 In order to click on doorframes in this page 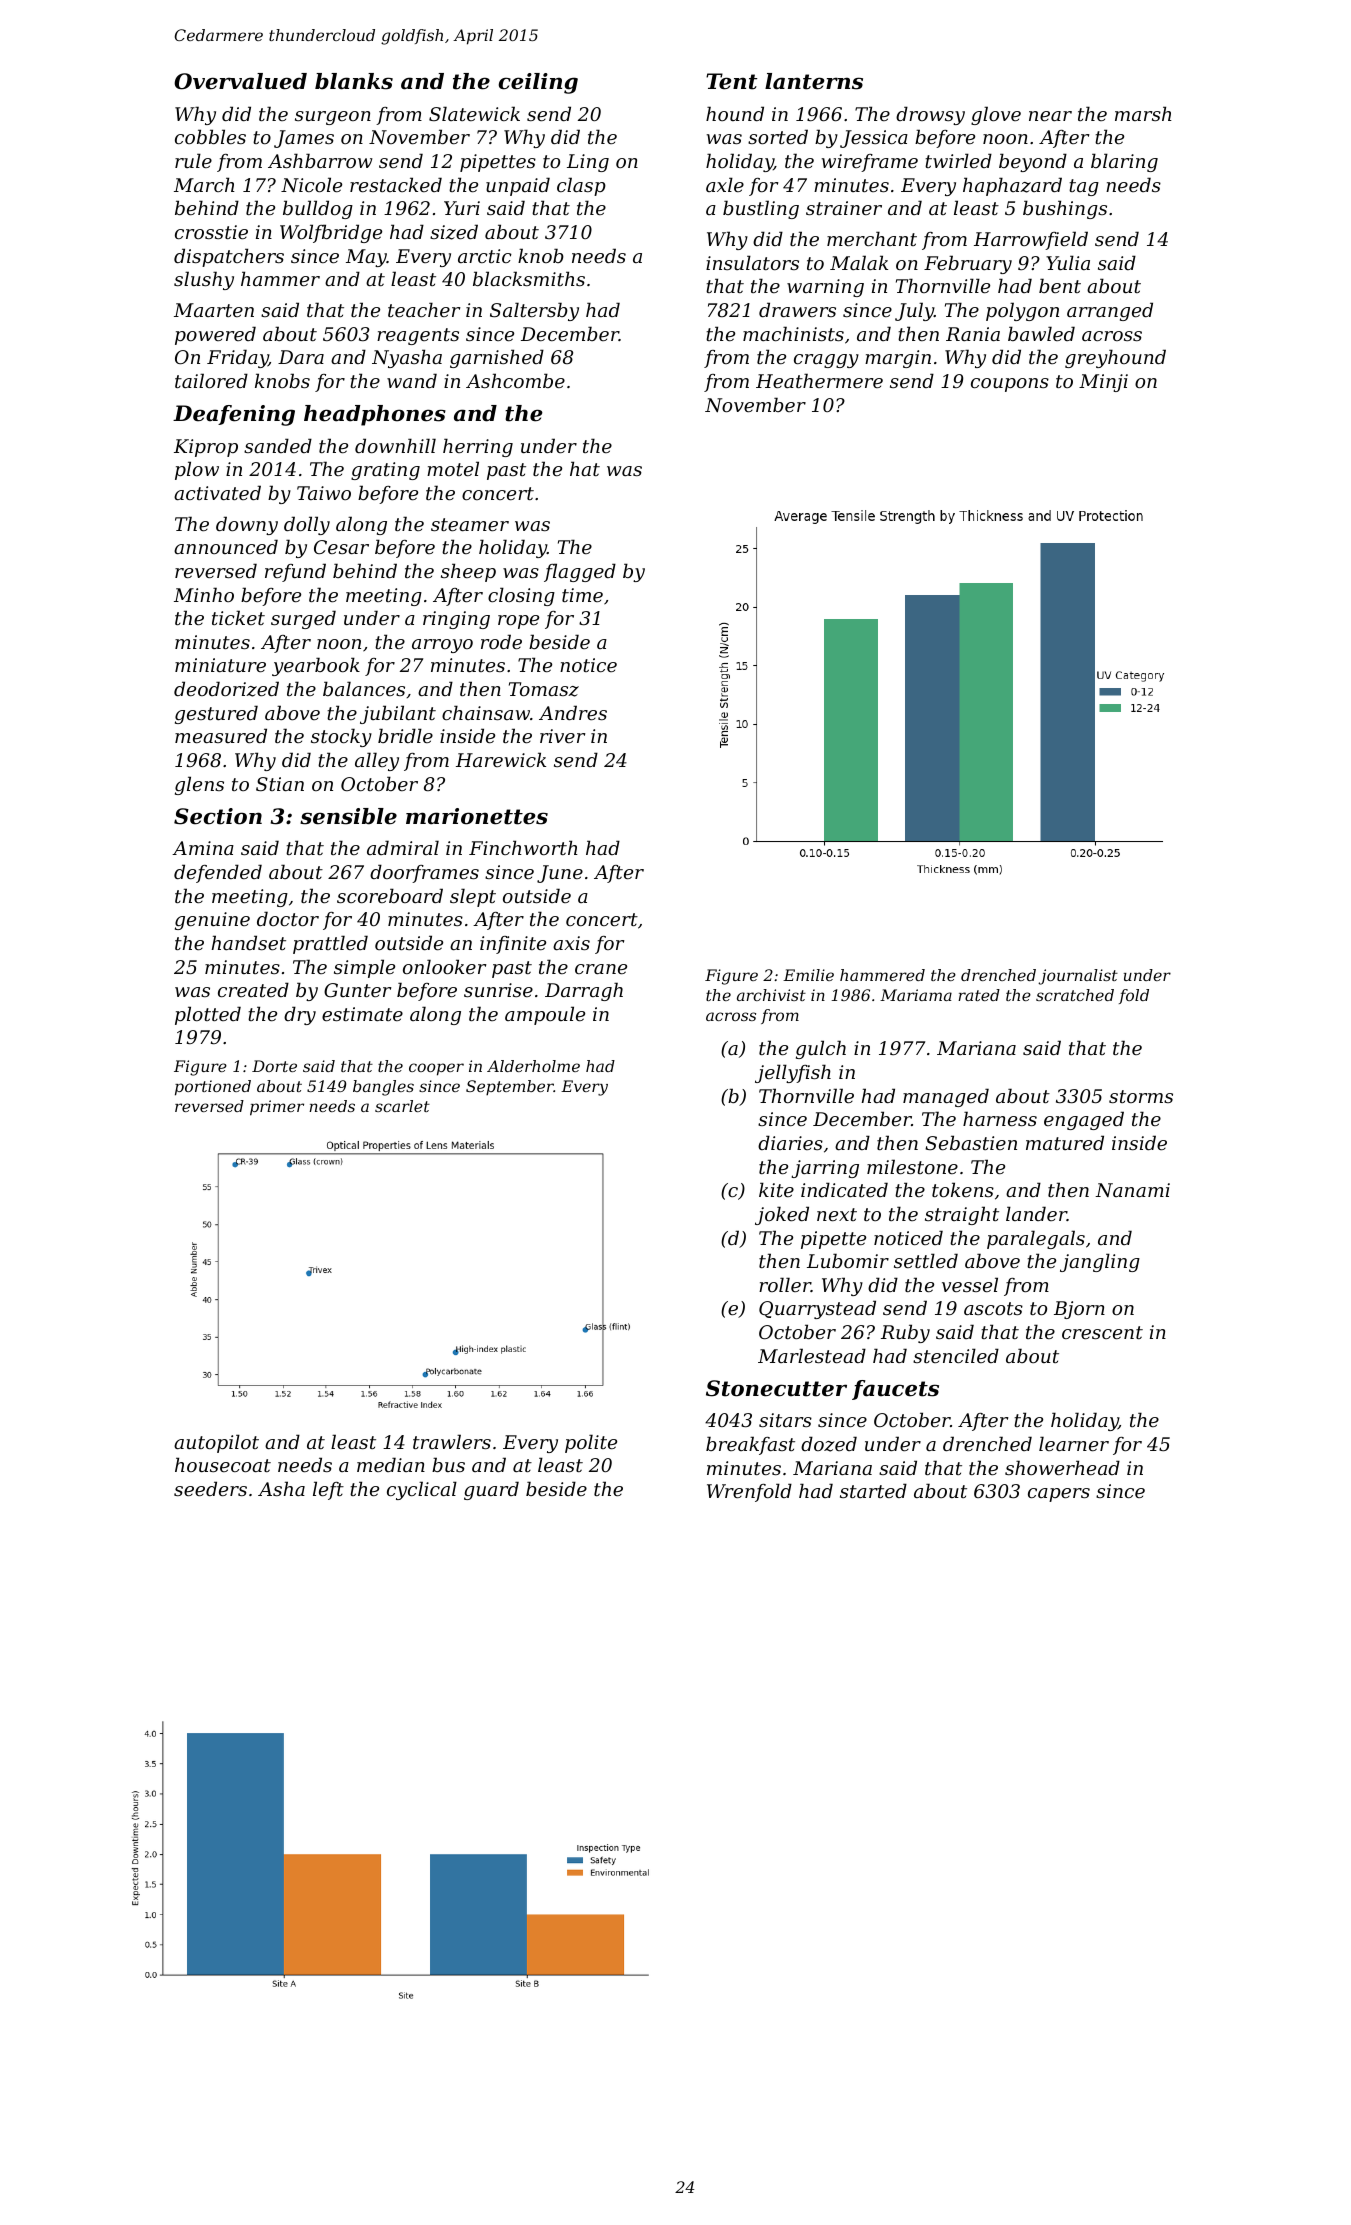, I will do `click(424, 873)`.
